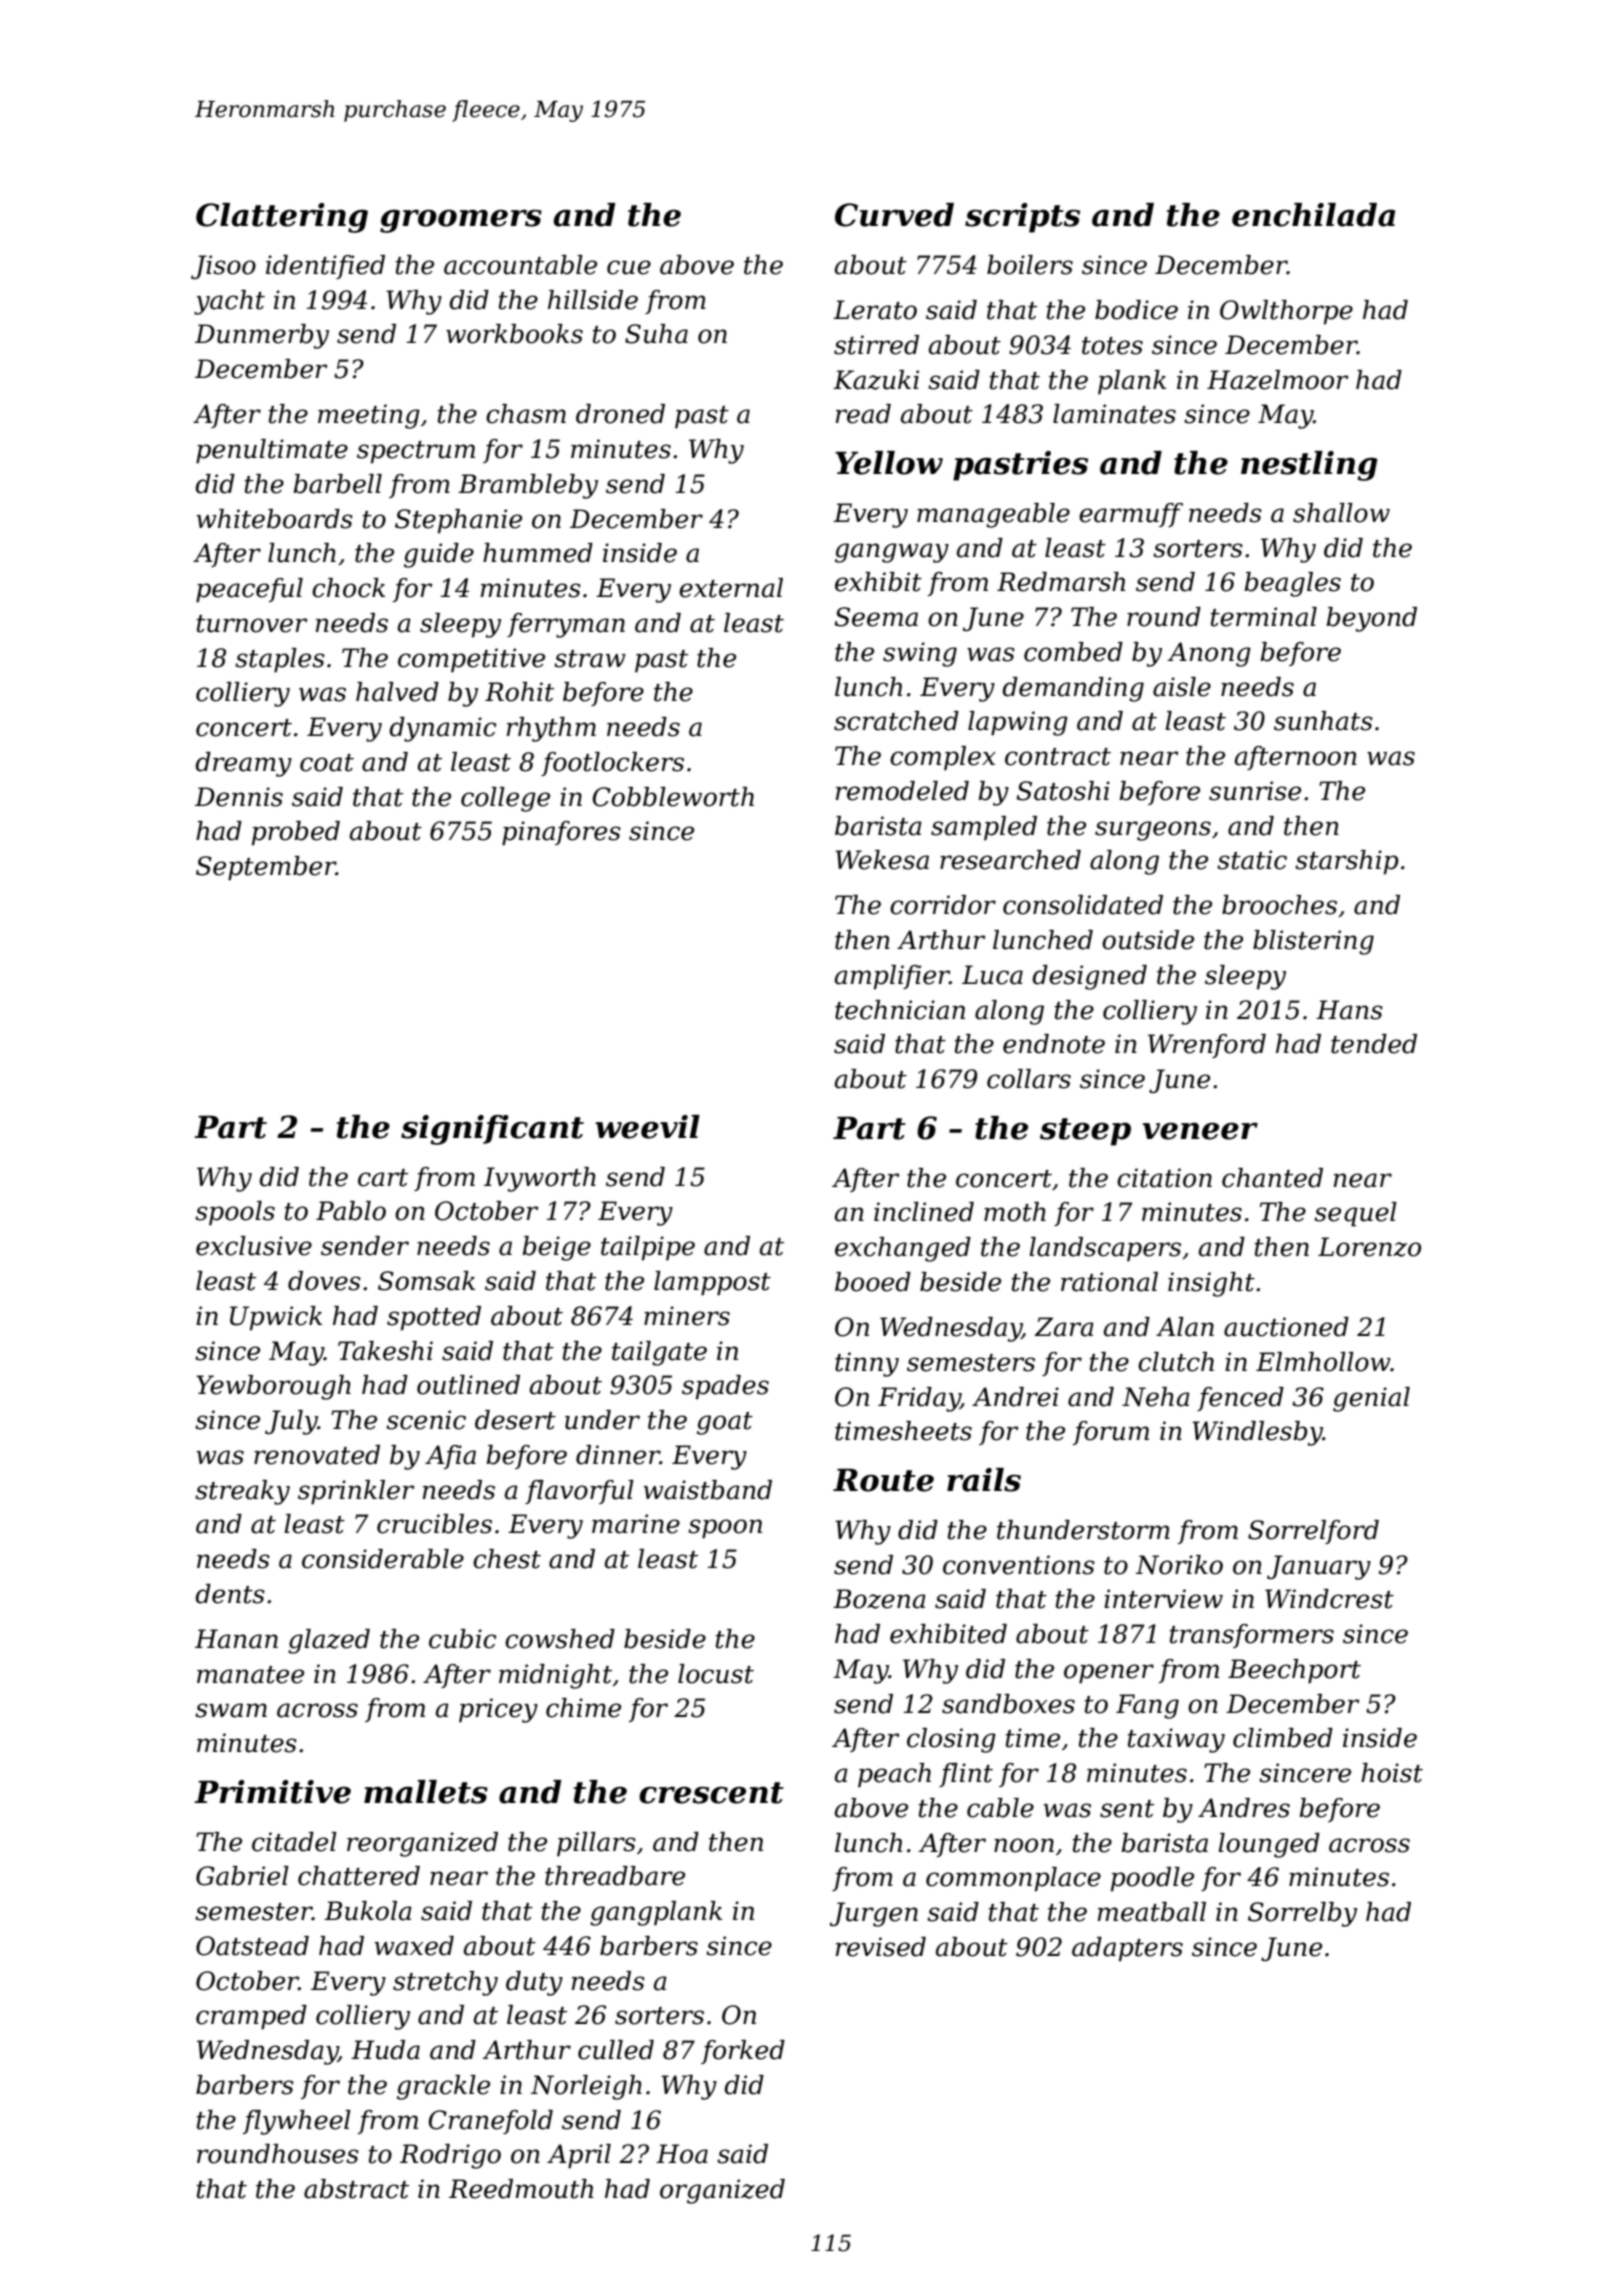 This image has height=2292, width=1620. I want to click on glazed, so click(329, 1641).
